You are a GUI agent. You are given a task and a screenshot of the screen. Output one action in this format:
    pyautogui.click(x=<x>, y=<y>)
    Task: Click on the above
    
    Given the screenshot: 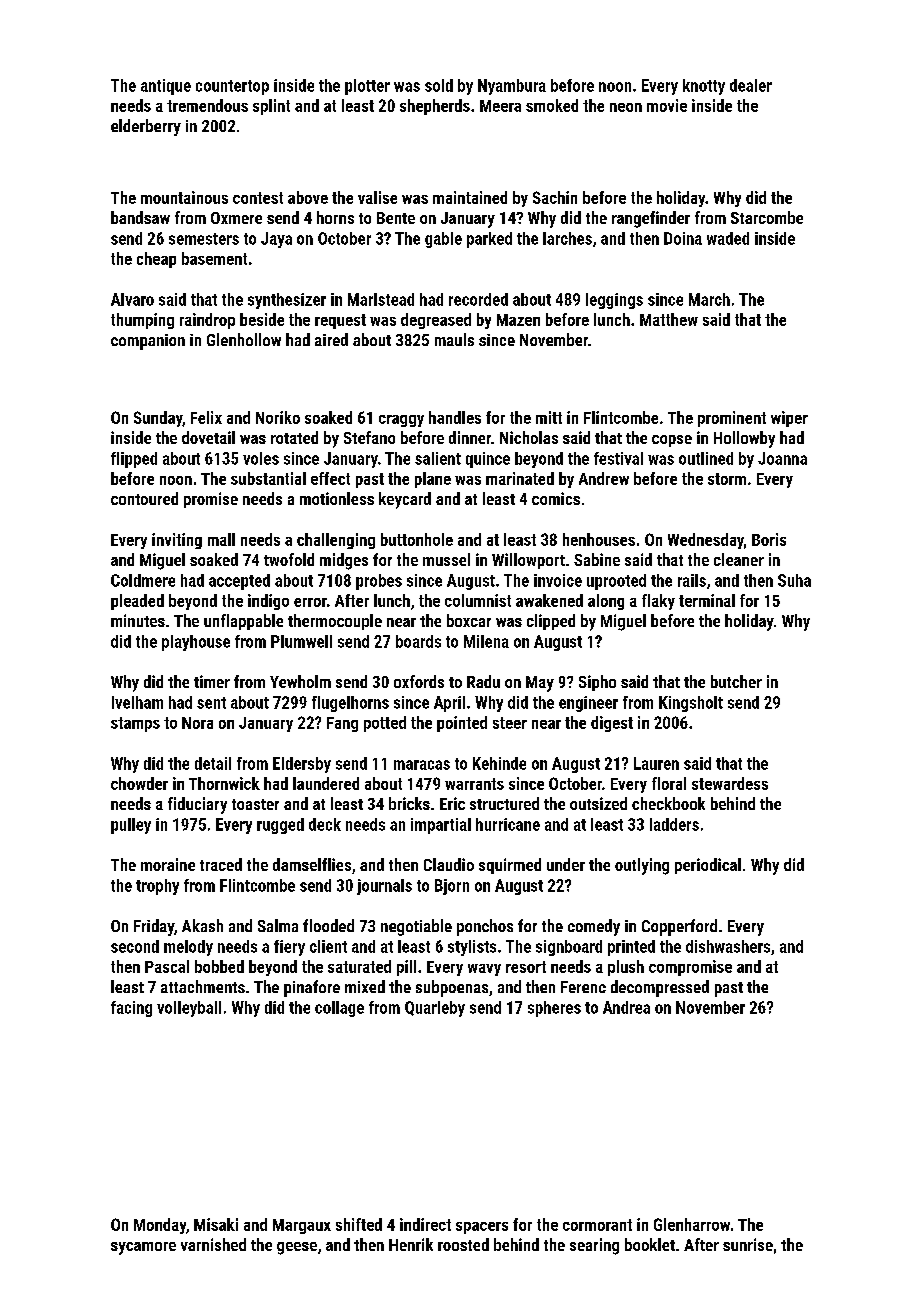 What is the action you would take?
    pyautogui.click(x=308, y=197)
